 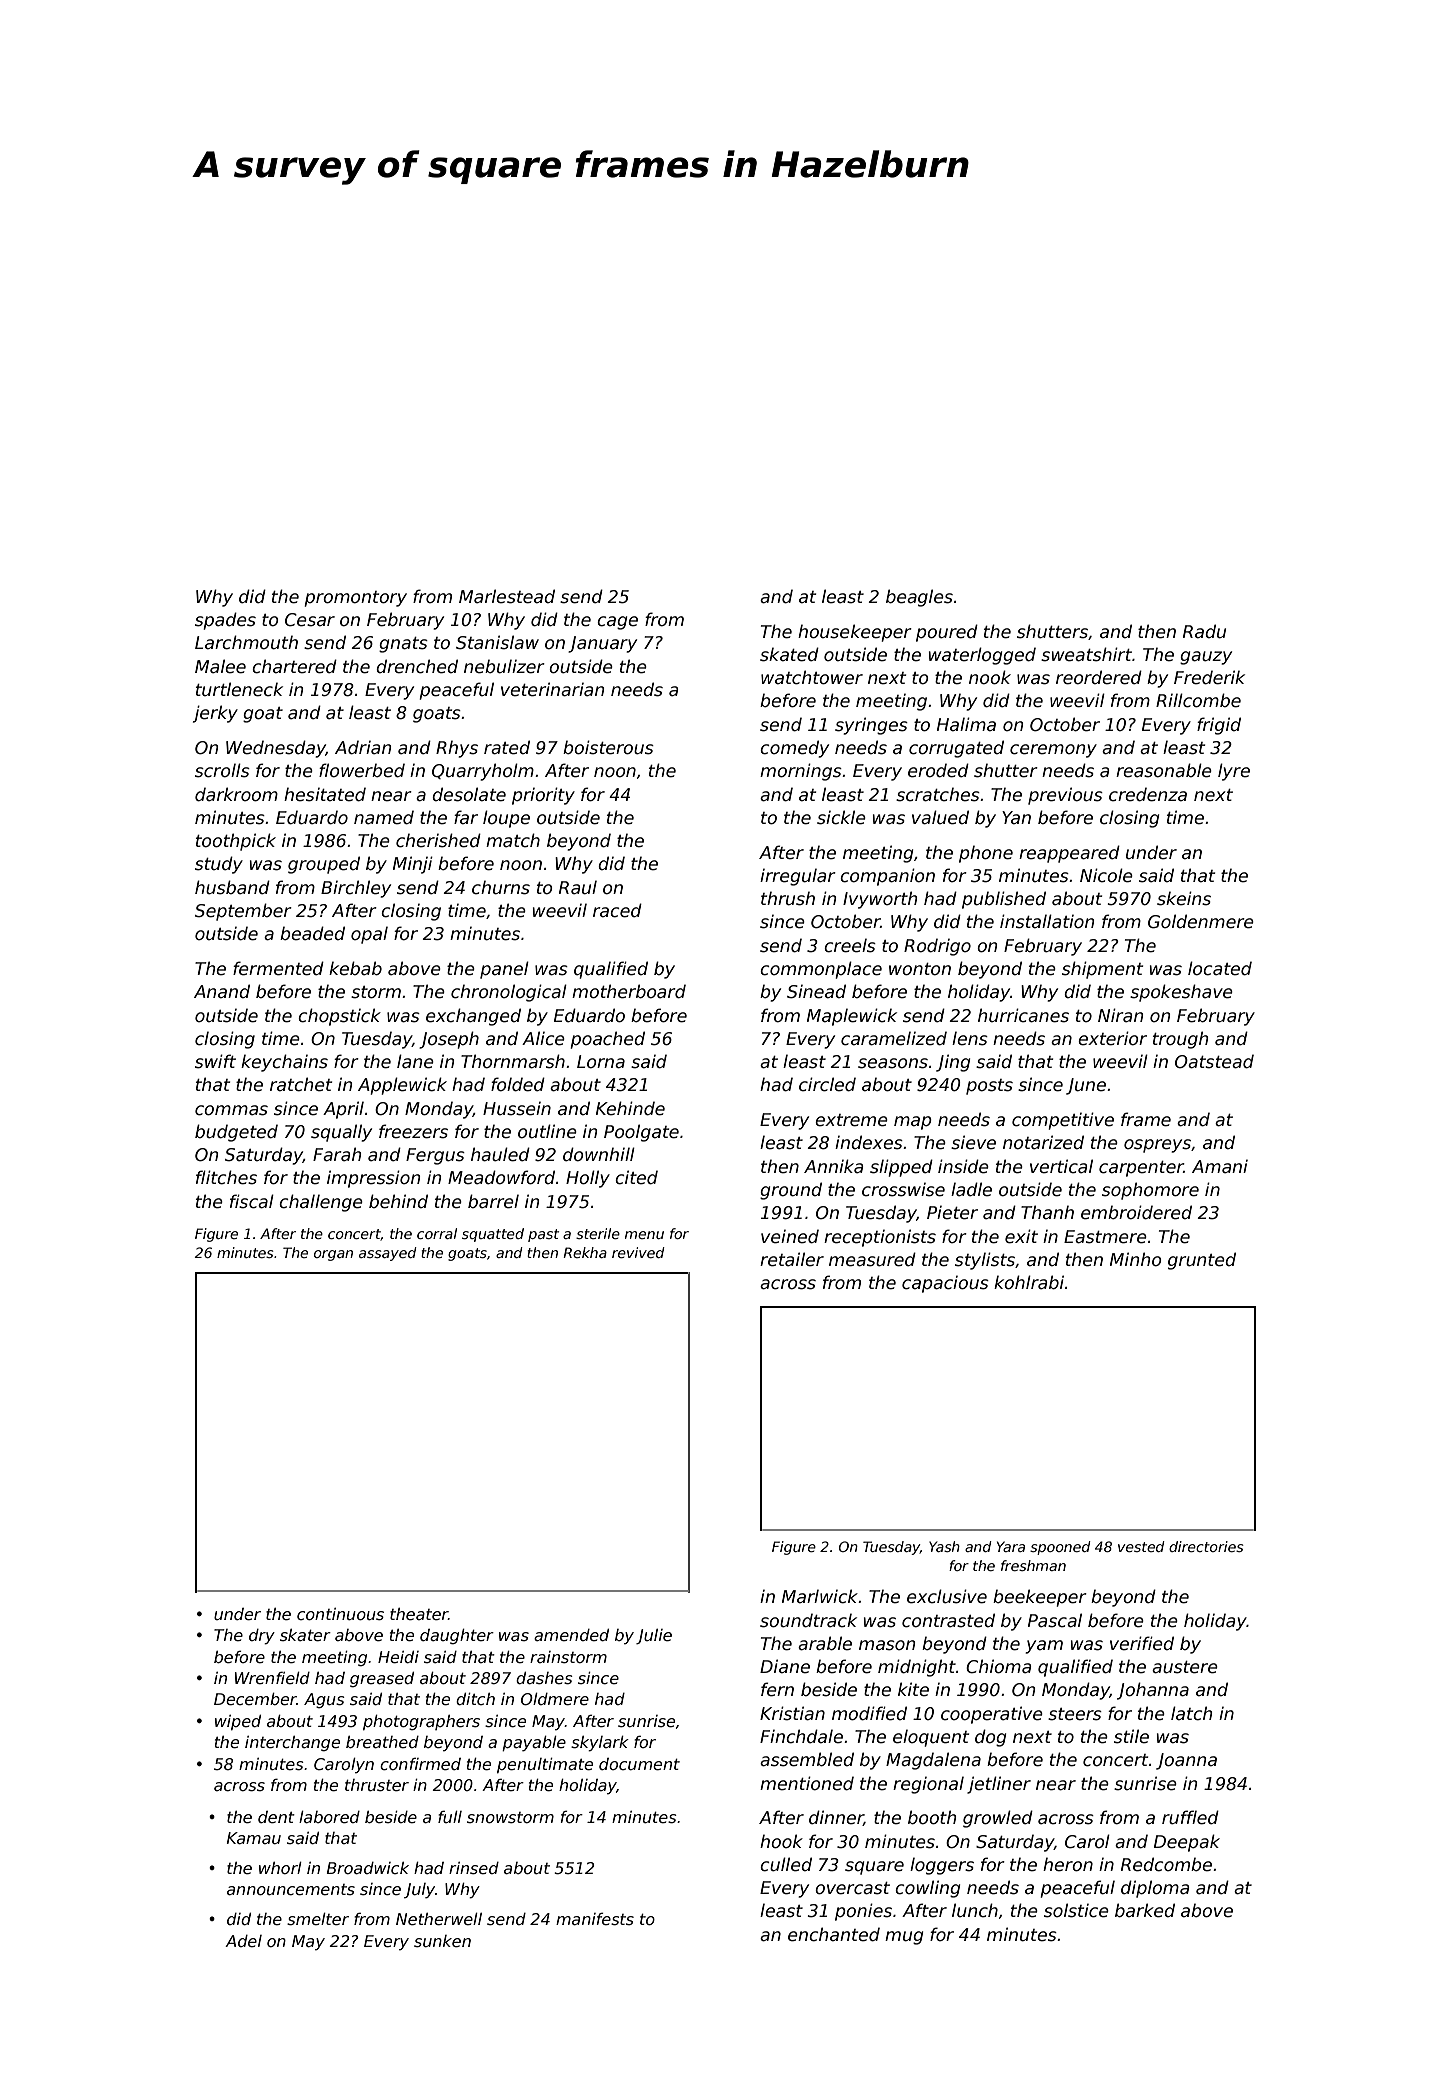 What do you see at coordinates (789, 654) in the screenshot?
I see `skated` at bounding box center [789, 654].
